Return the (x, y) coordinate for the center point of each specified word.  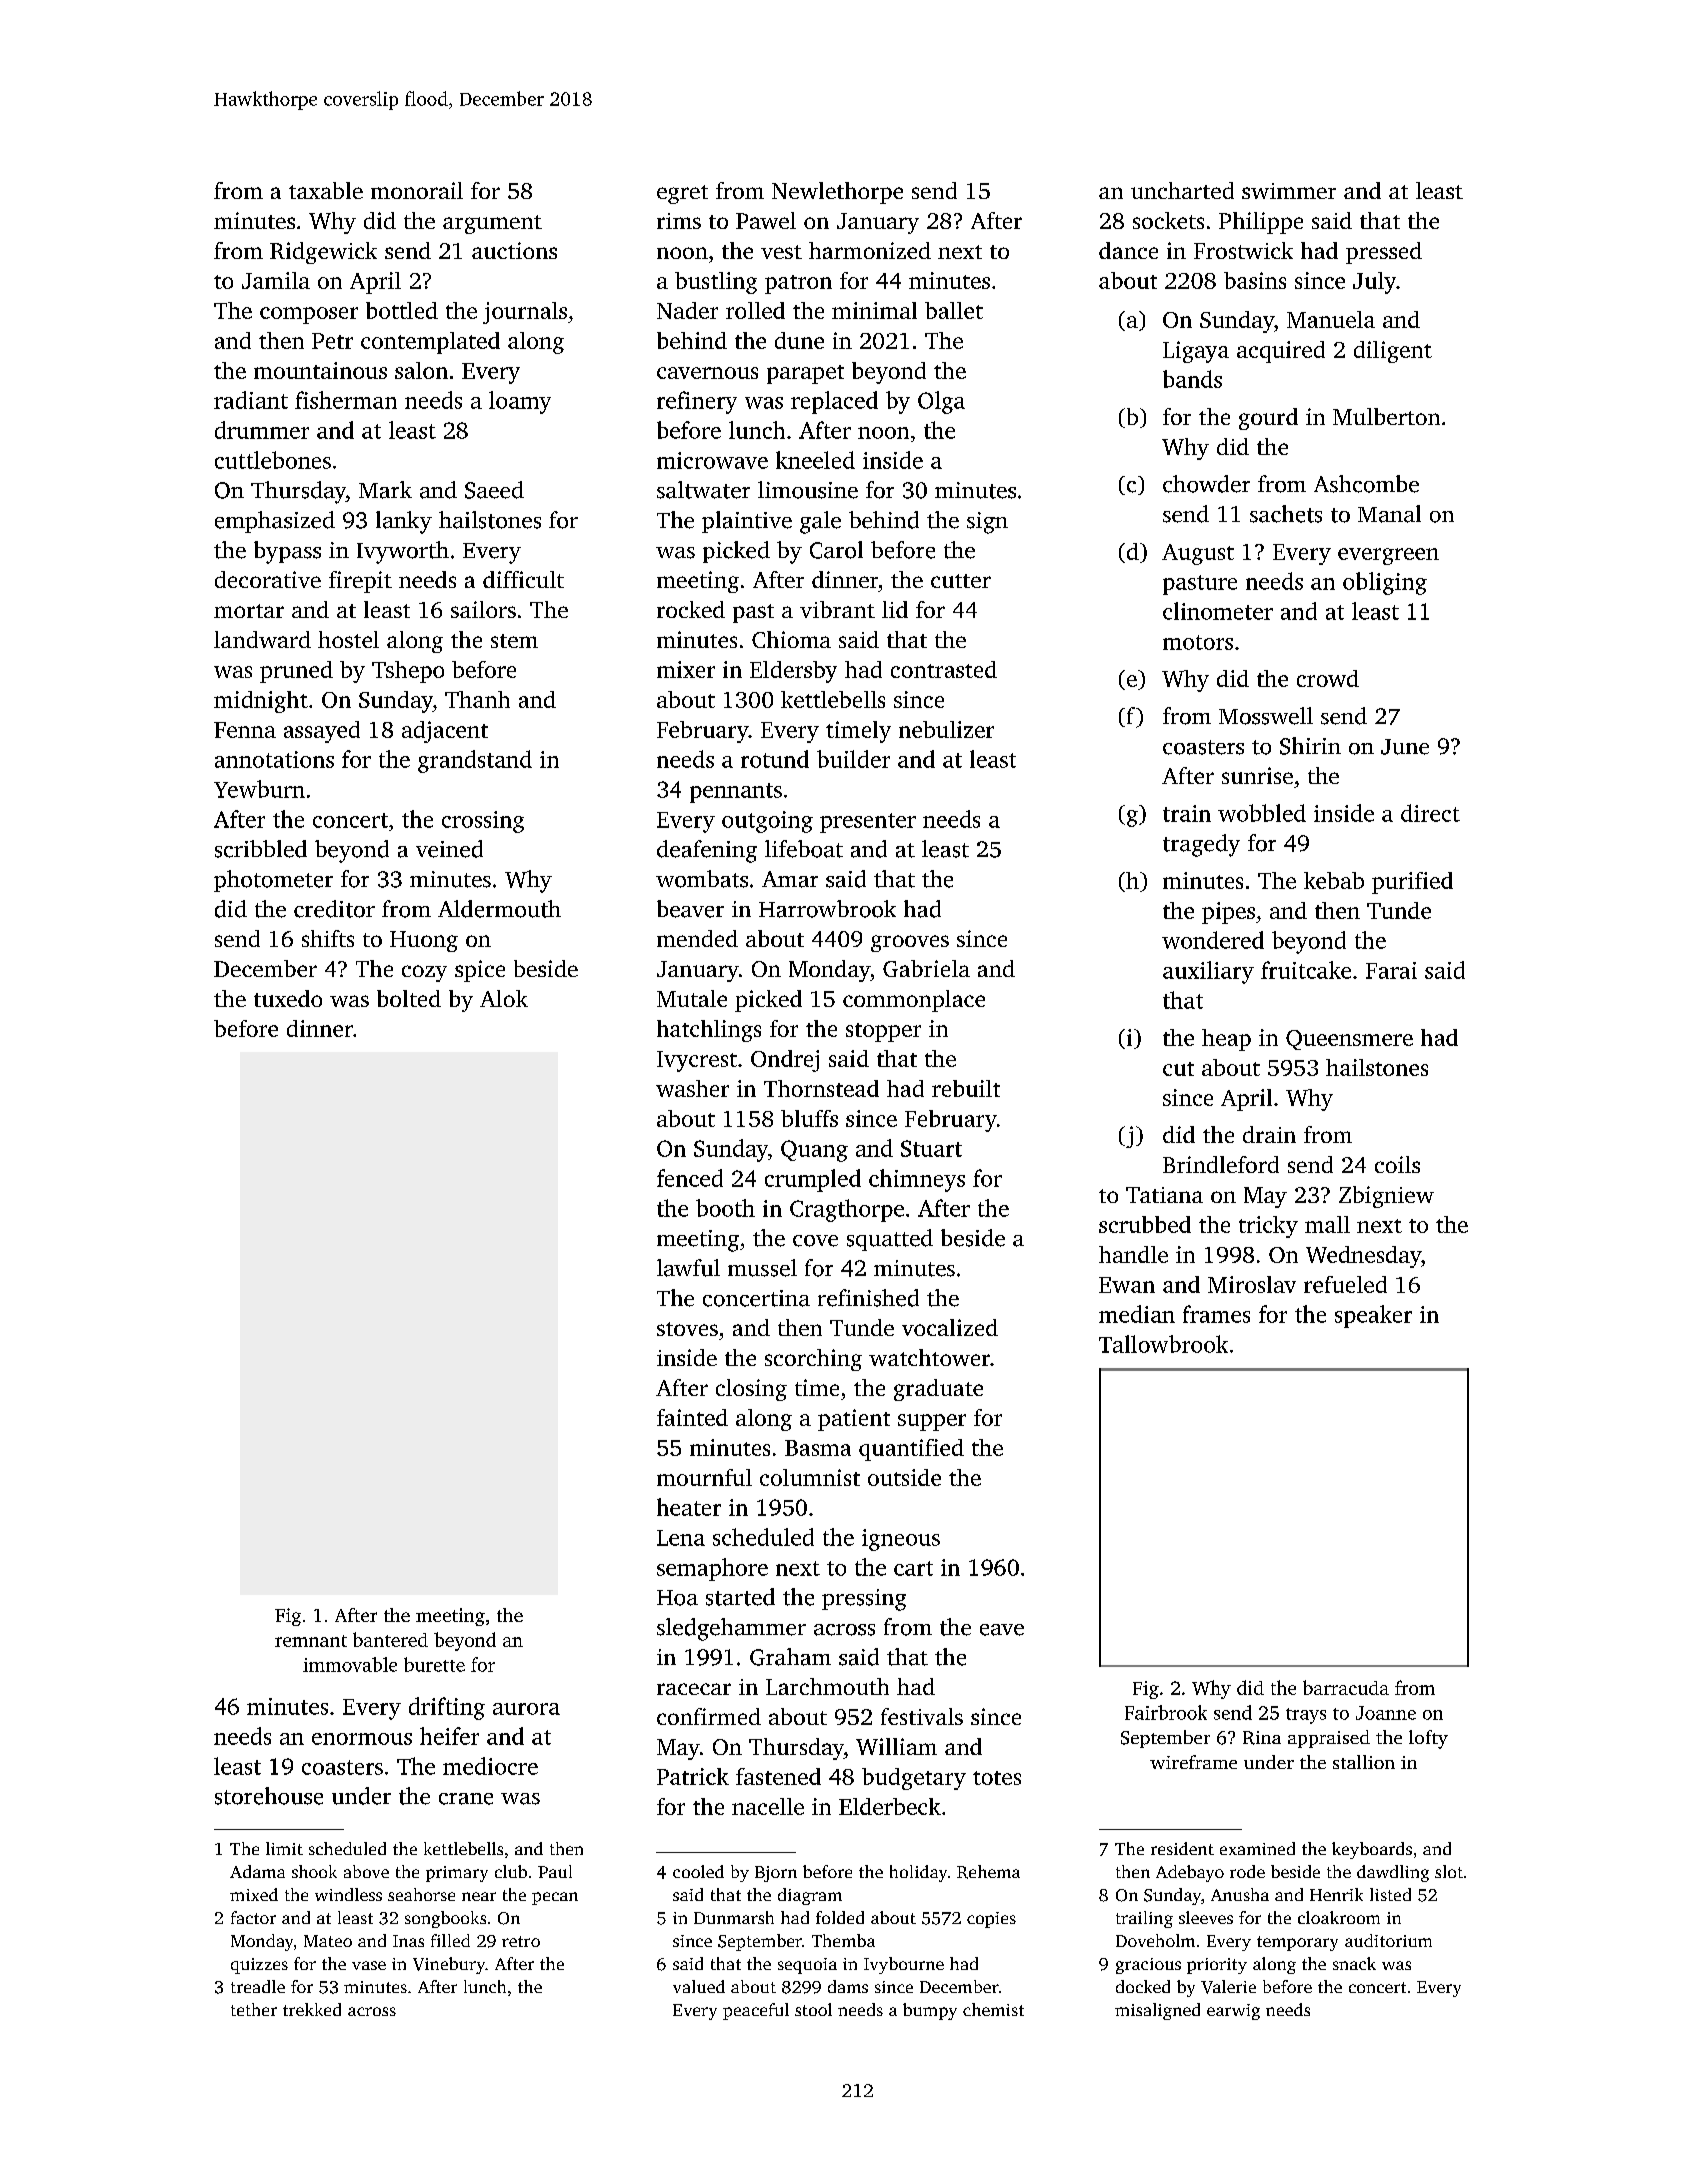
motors (1198, 642)
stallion (1364, 1762)
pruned (296, 672)
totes (997, 1778)
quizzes (259, 1966)
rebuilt (966, 1088)
